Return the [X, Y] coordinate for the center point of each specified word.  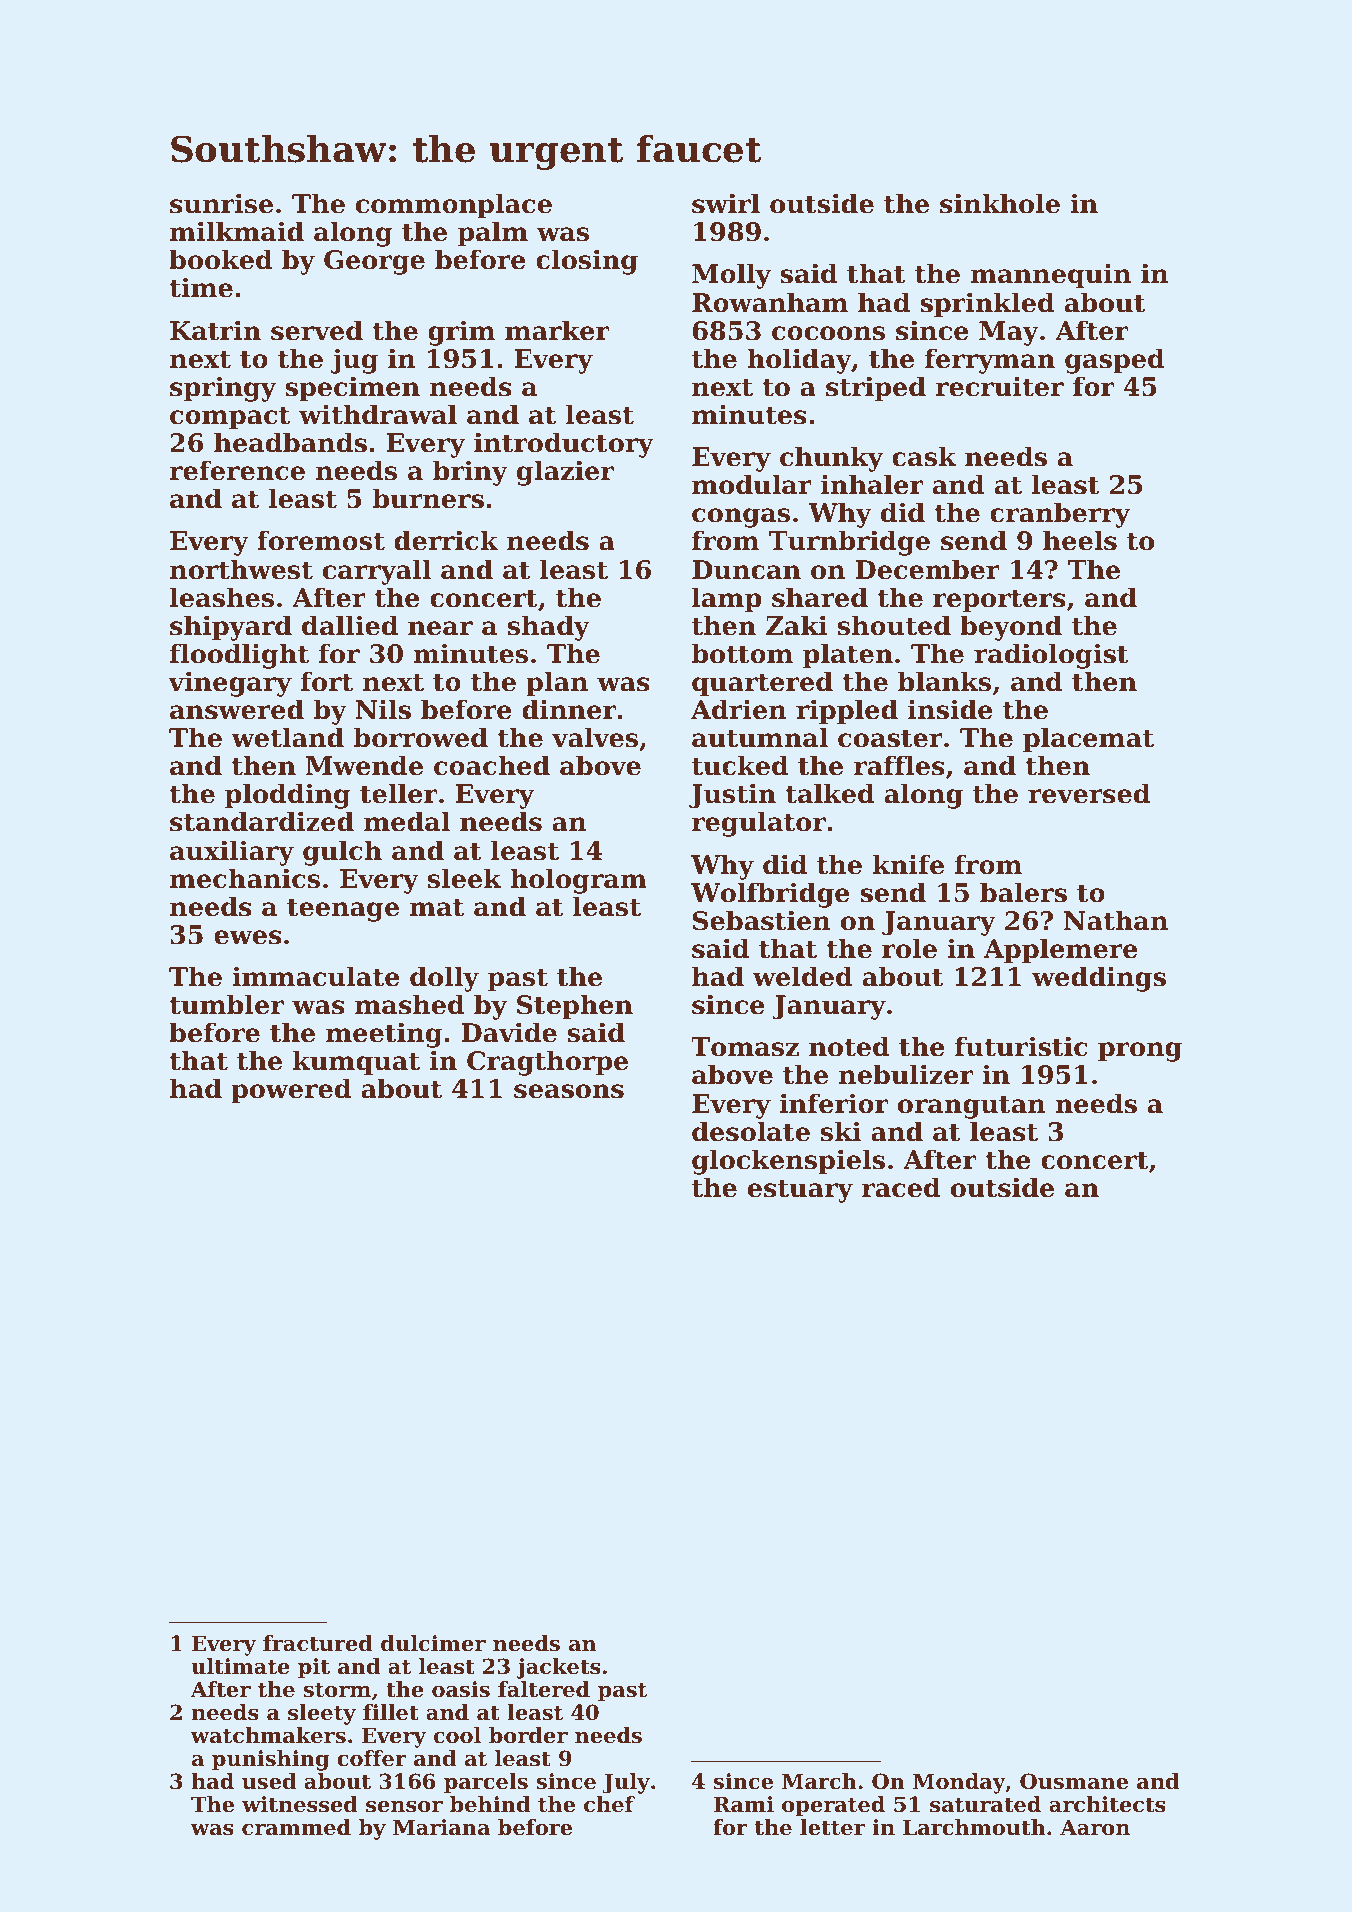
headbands [290, 442]
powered [291, 1091]
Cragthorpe [547, 1063]
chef [609, 1804]
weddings [1099, 979]
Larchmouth [974, 1827]
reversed [1089, 793]
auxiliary [232, 853]
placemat [1088, 740]
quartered [762, 684]
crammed [296, 1827]
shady [549, 628]
